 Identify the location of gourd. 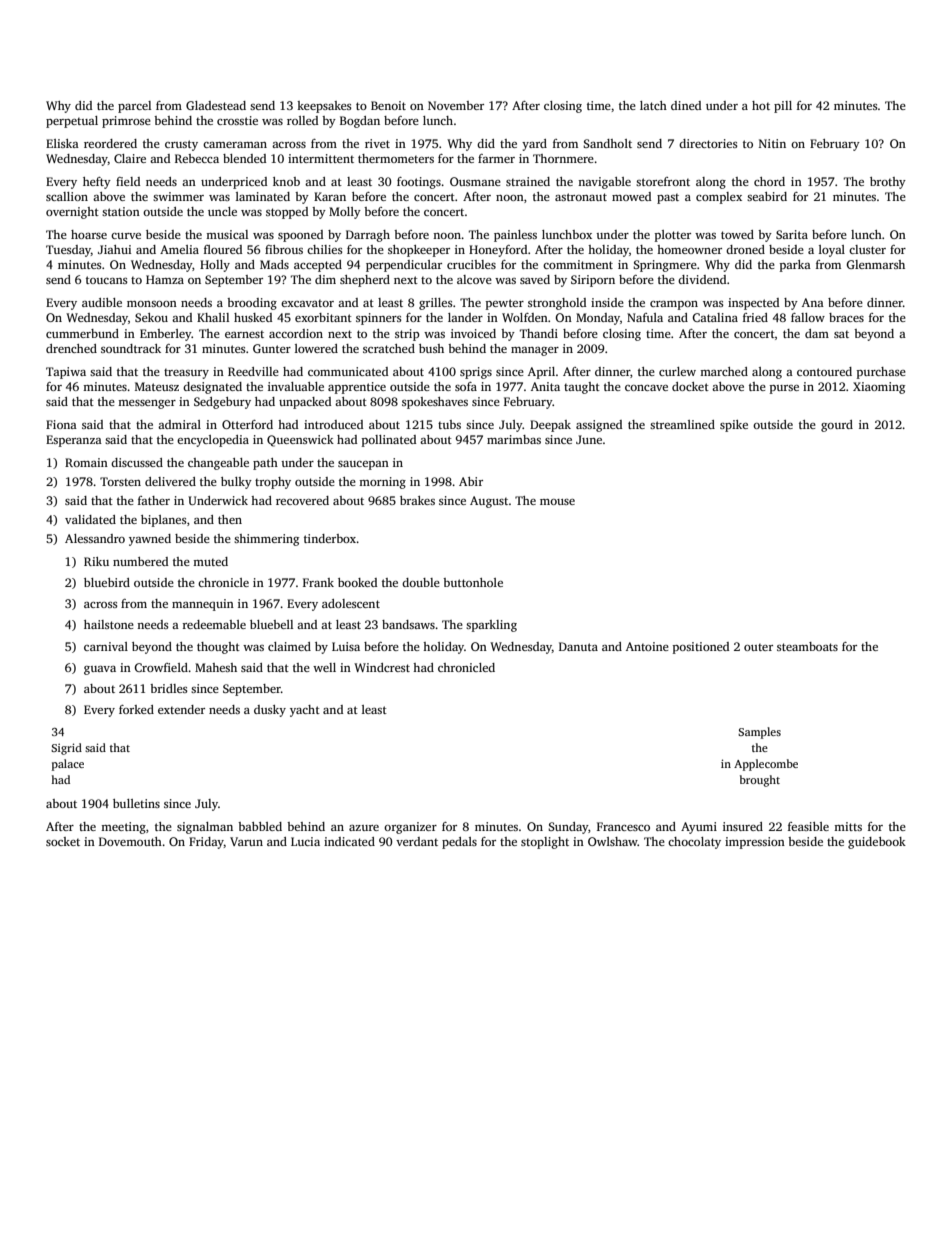
(837, 426).
